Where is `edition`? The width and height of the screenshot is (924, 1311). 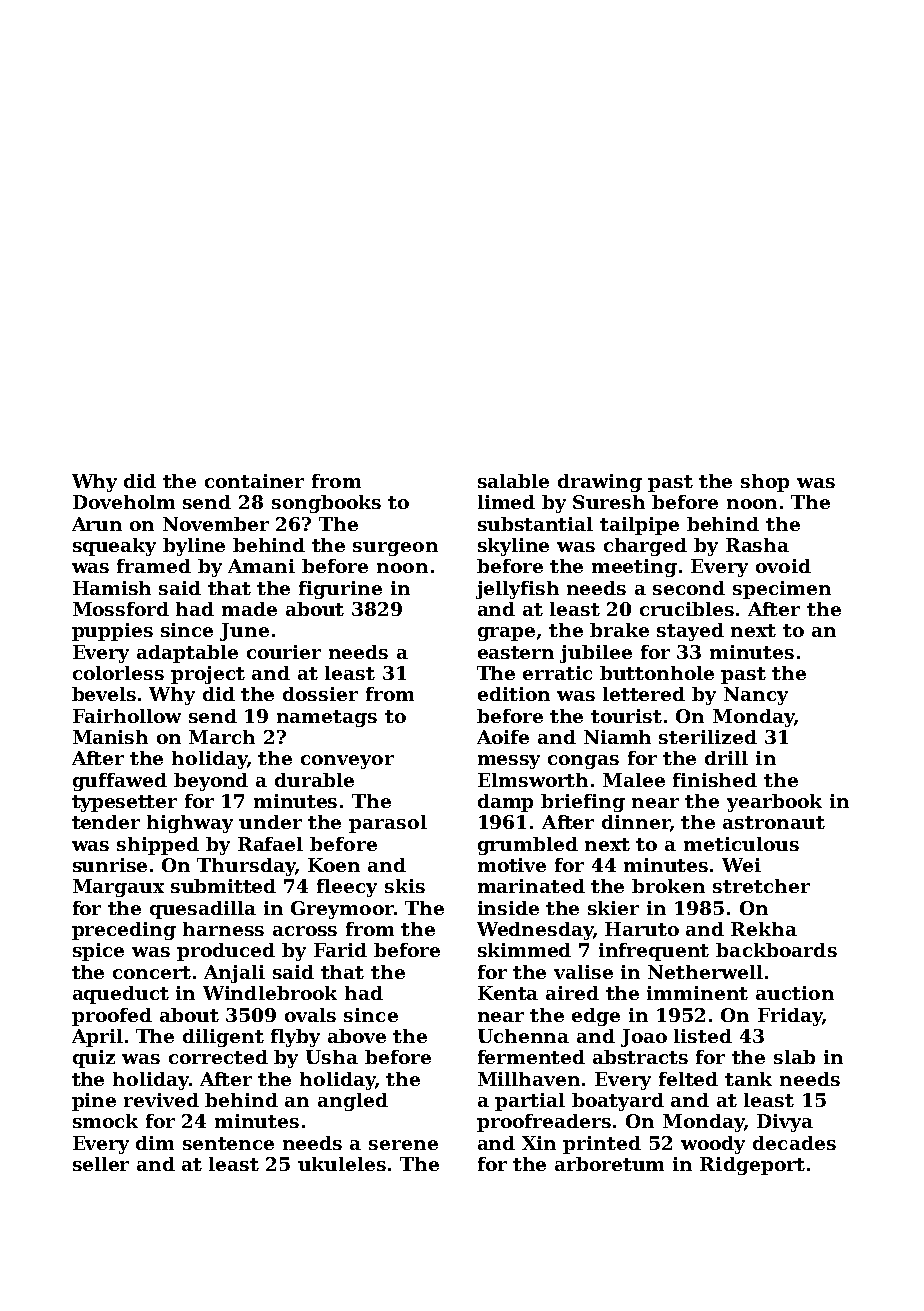 edition is located at coordinates (514, 694).
